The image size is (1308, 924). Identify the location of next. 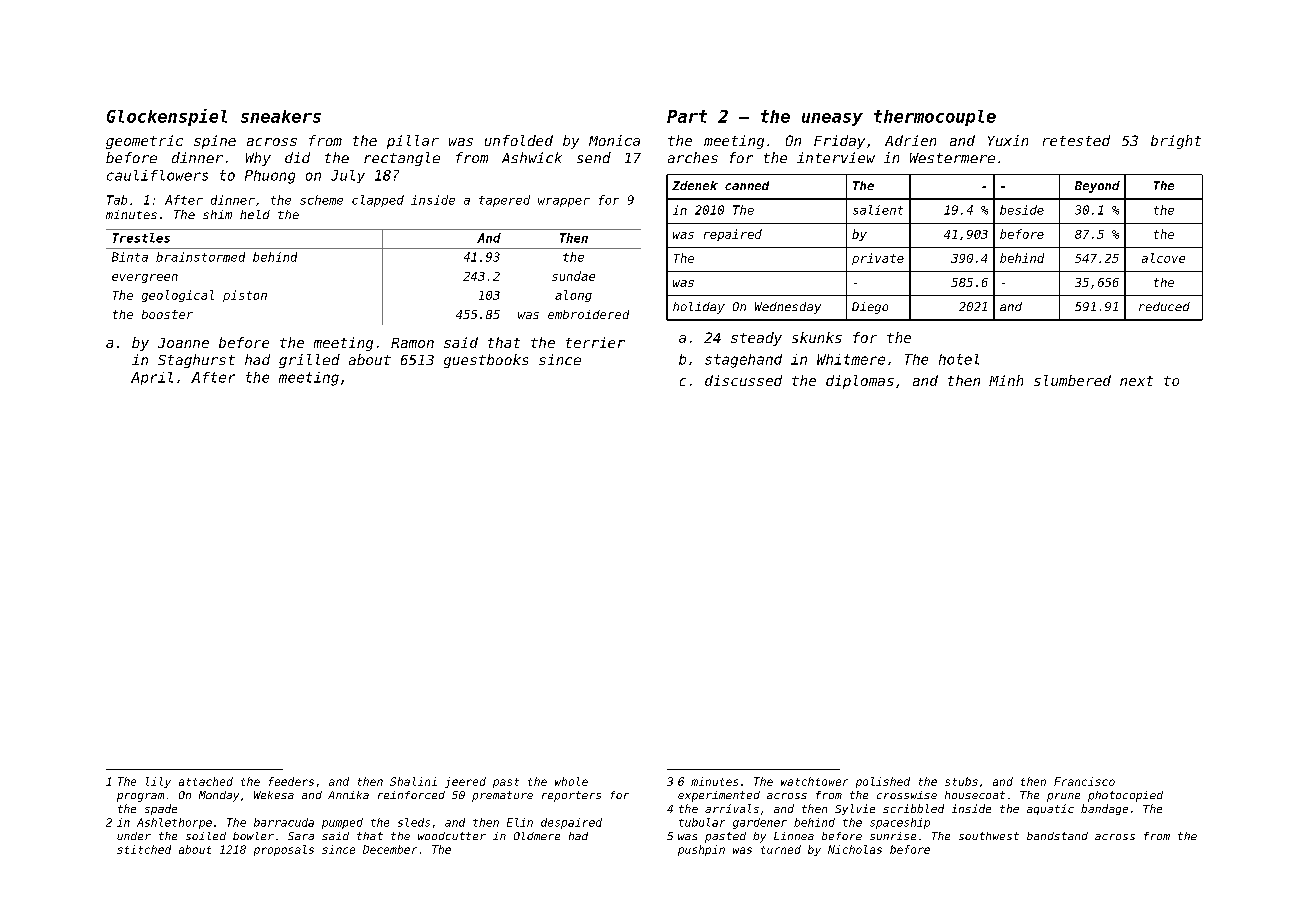
(1136, 381).
